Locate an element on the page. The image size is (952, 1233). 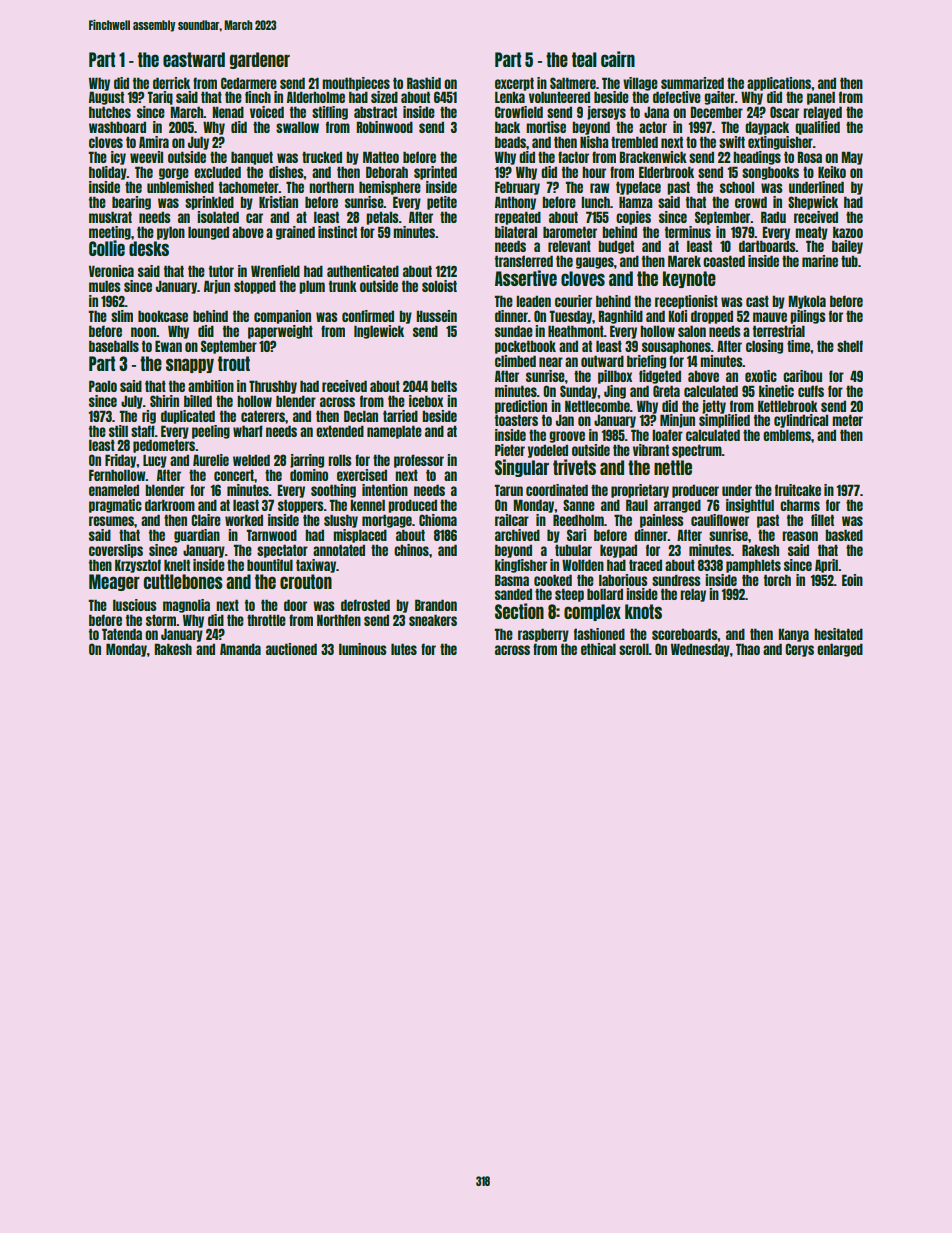
raw is located at coordinates (600, 188).
